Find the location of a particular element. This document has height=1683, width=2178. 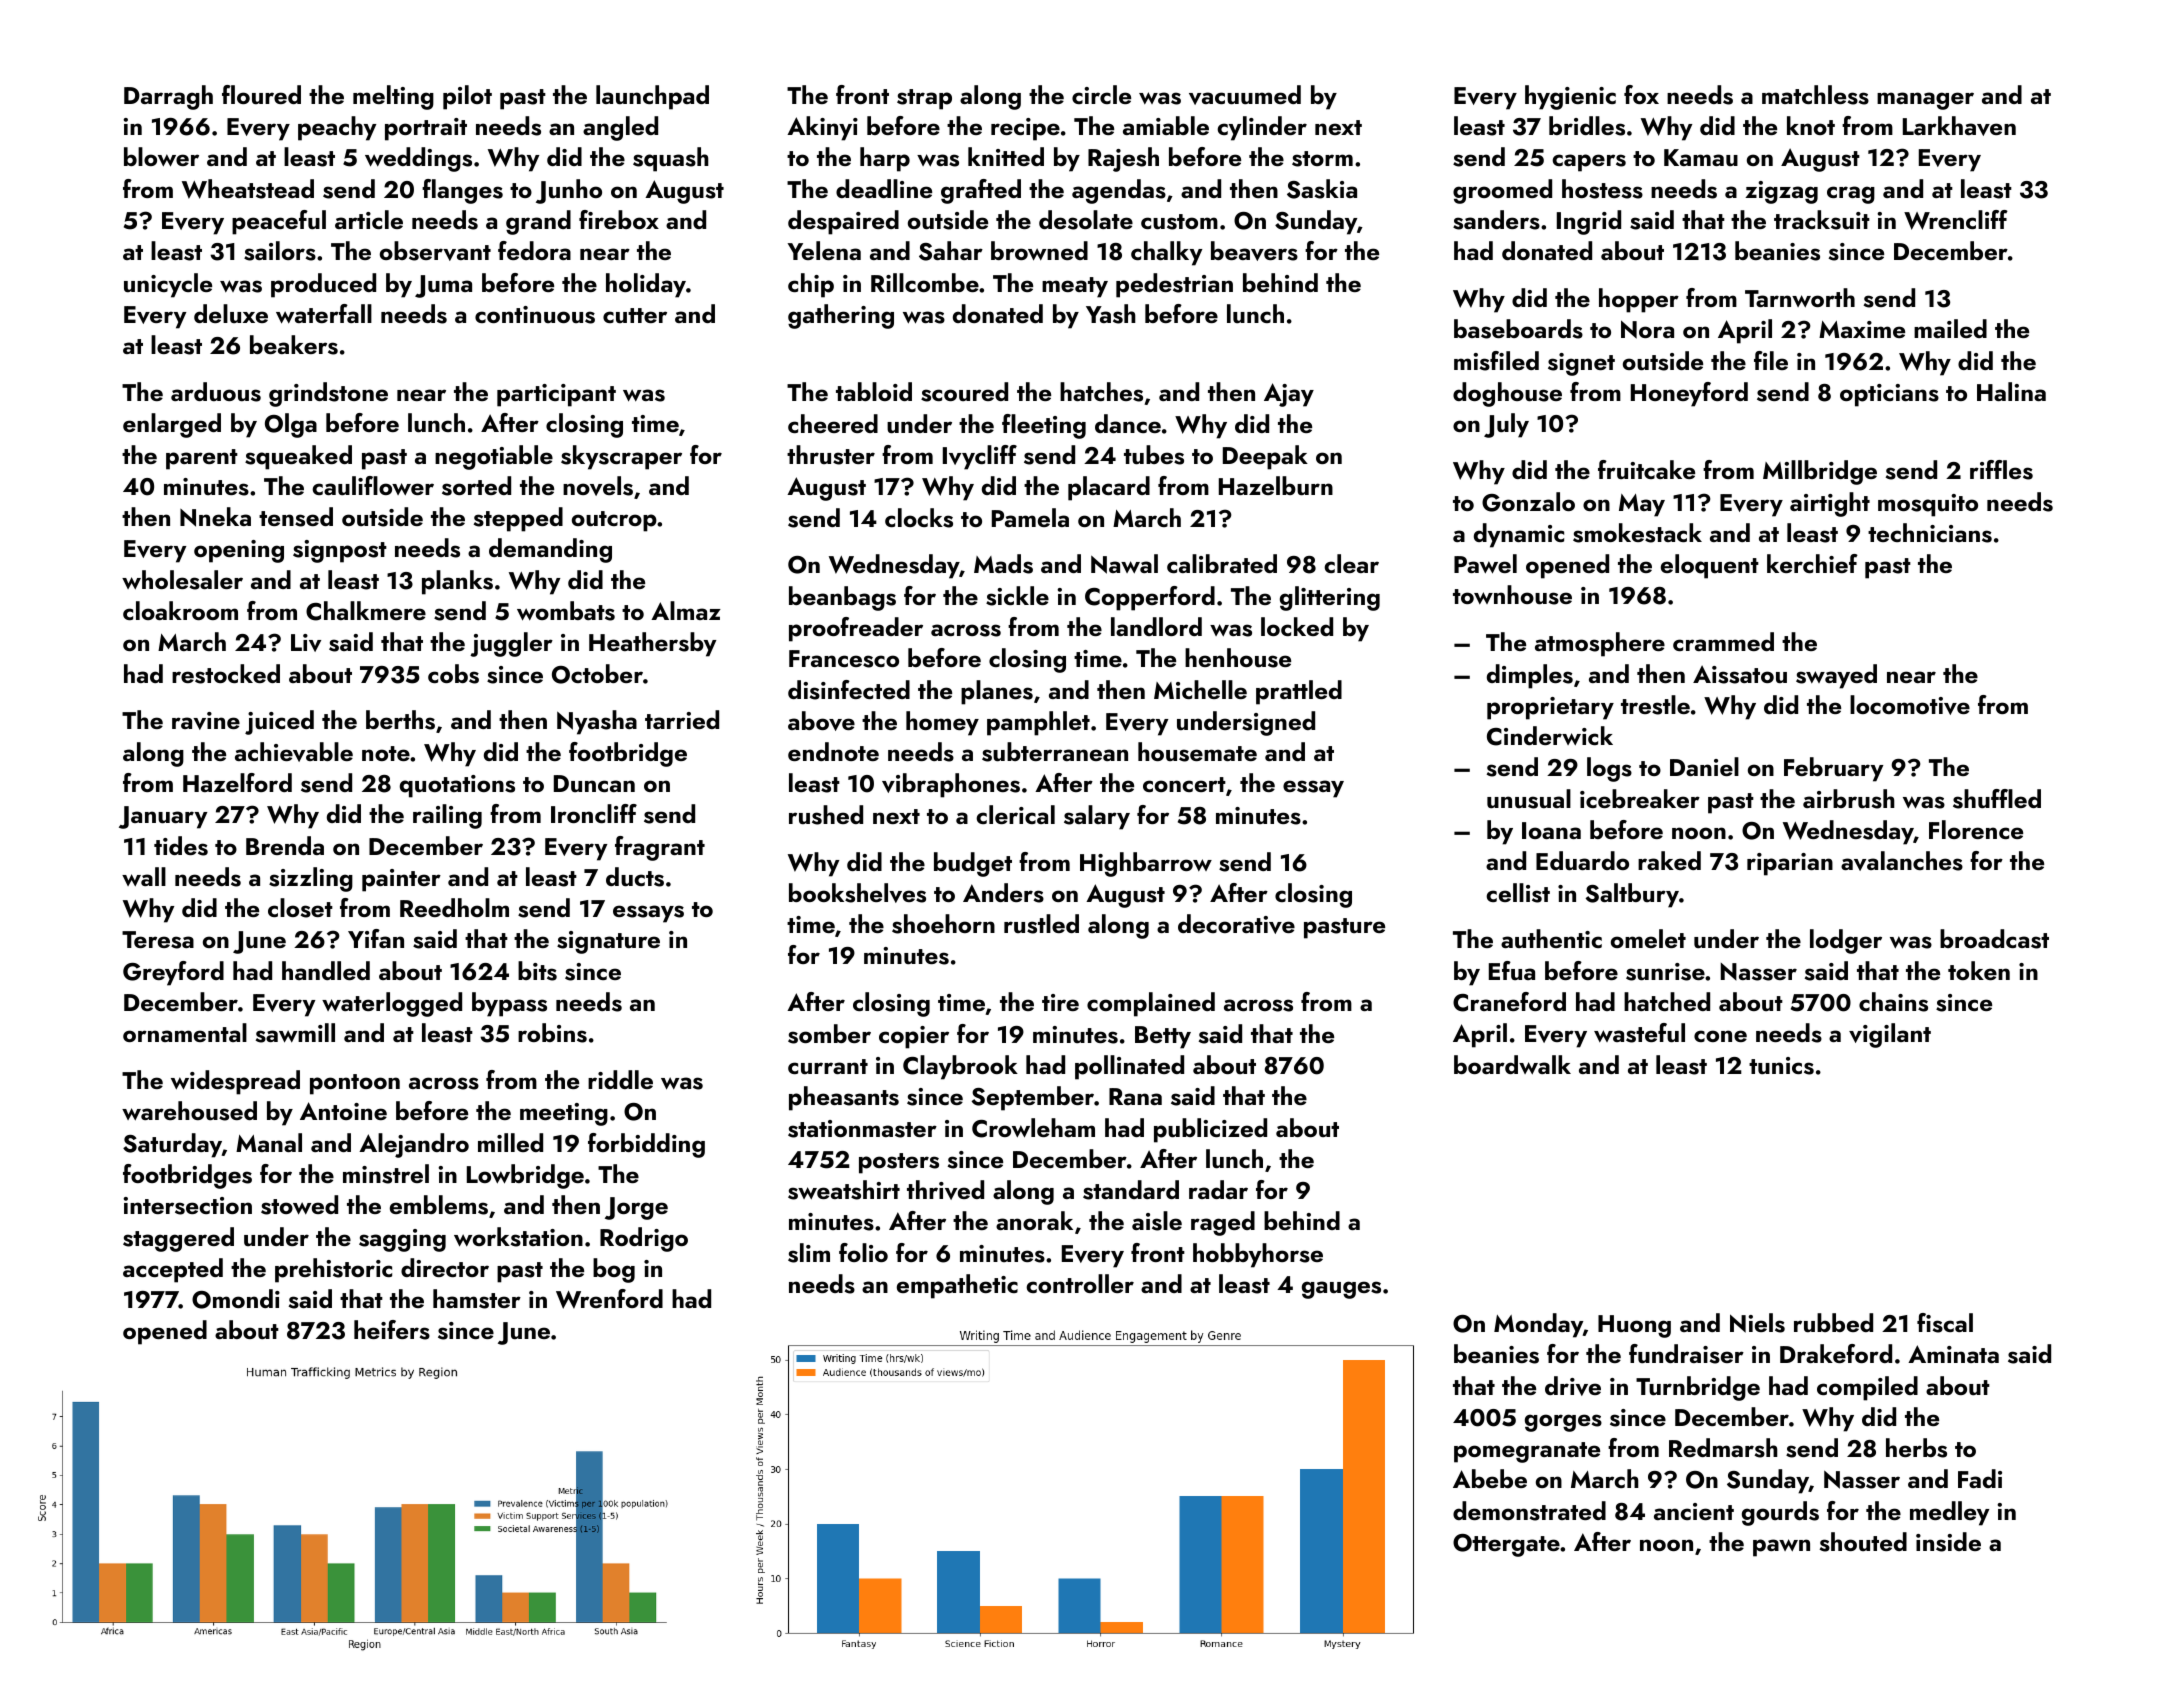

homey is located at coordinates (942, 723).
